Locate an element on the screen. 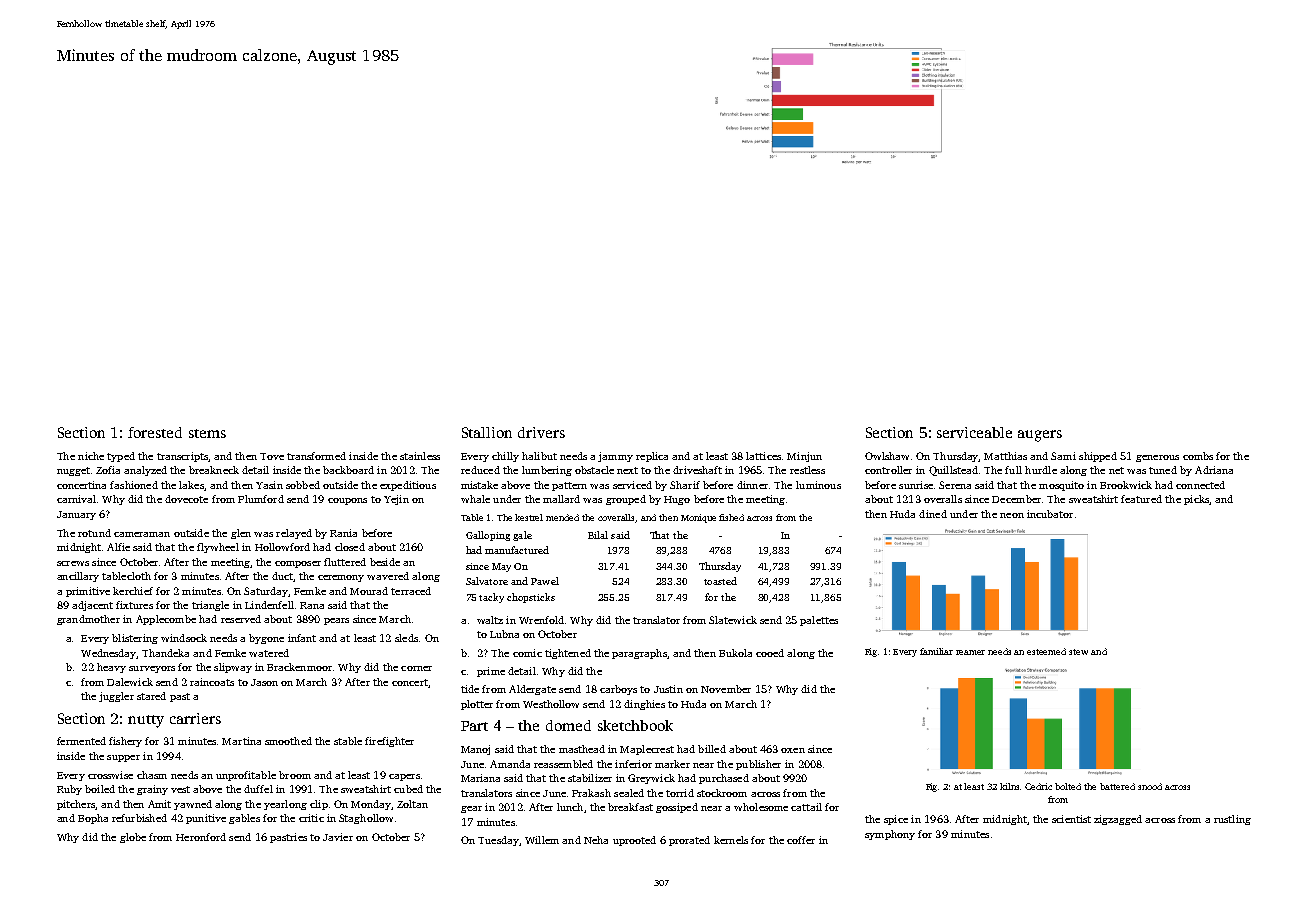 The height and width of the screenshot is (924, 1308). drivers is located at coordinates (541, 432).
